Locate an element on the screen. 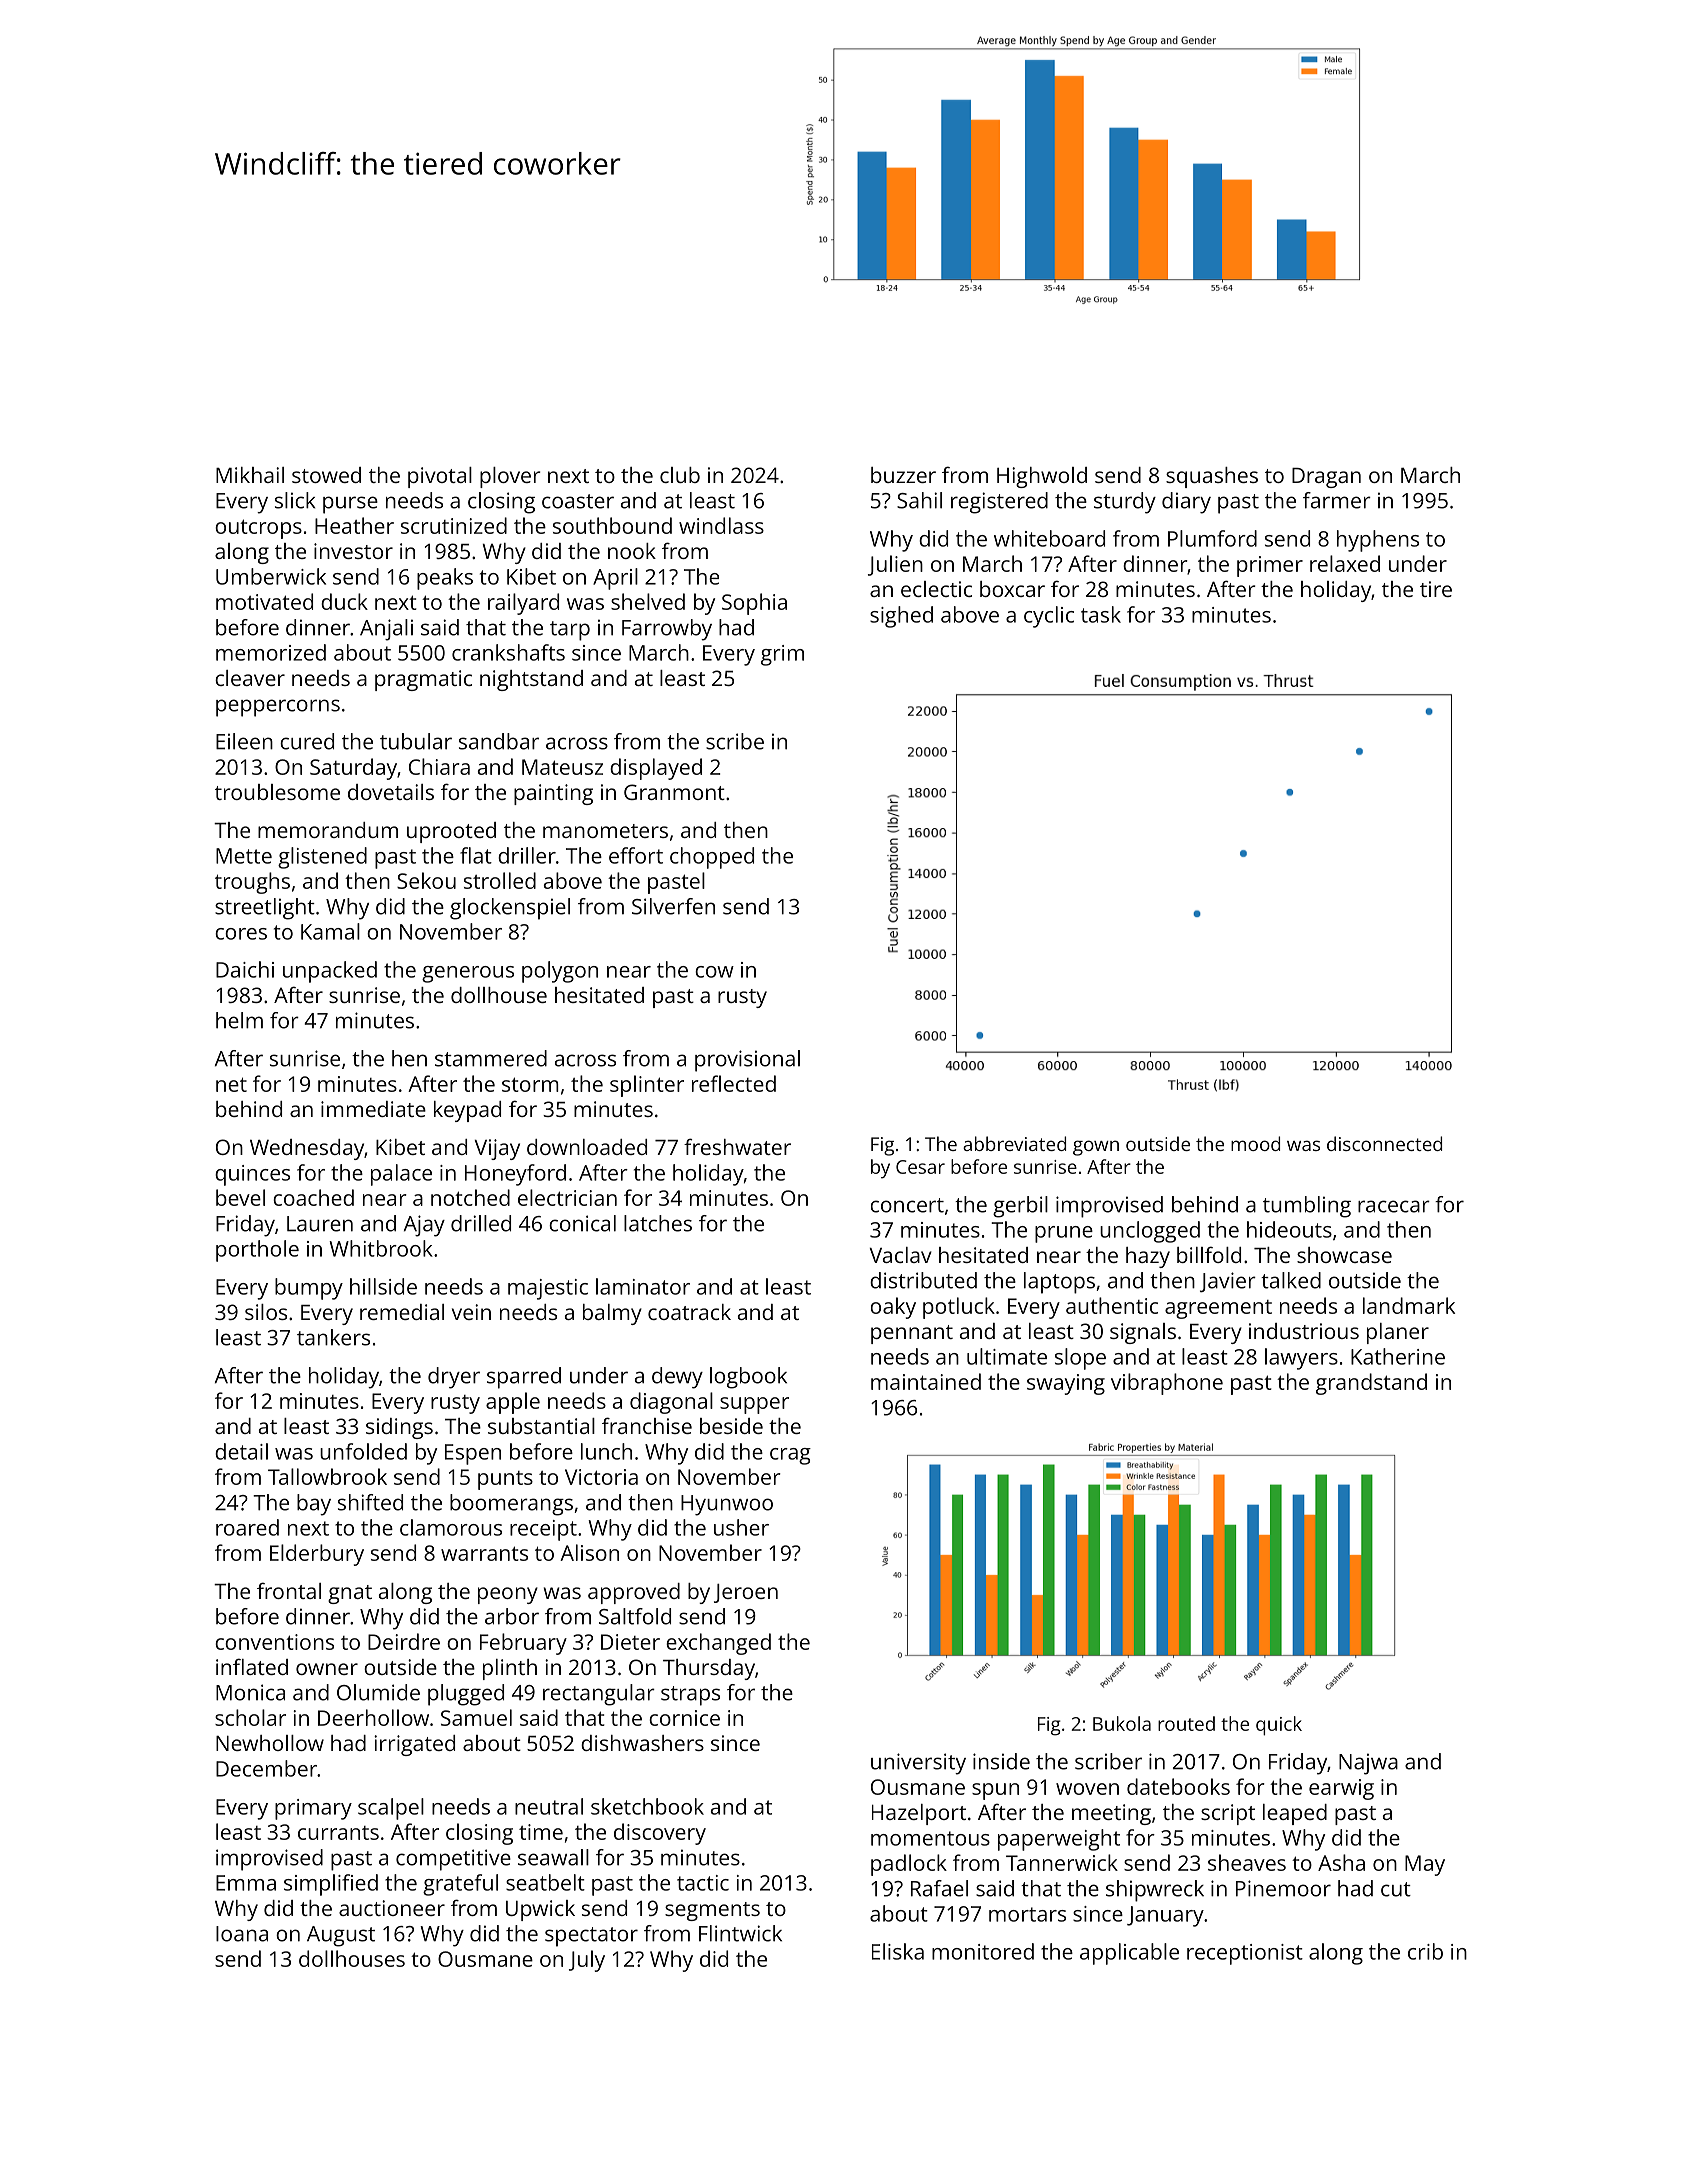  chopped is located at coordinates (712, 858).
